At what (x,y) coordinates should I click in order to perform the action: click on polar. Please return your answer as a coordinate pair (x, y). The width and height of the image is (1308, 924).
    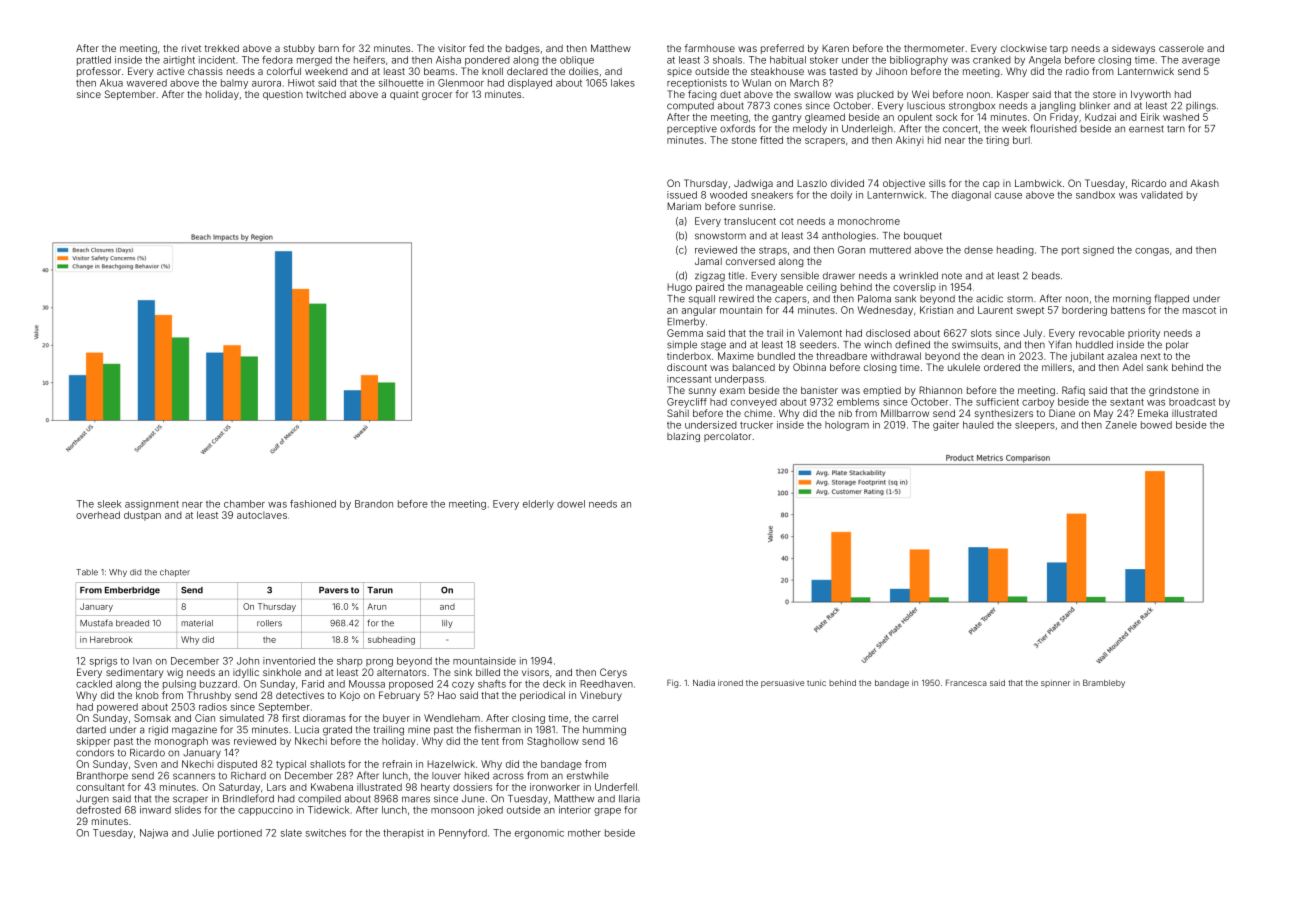
    Looking at the image, I should click on (1177, 345).
